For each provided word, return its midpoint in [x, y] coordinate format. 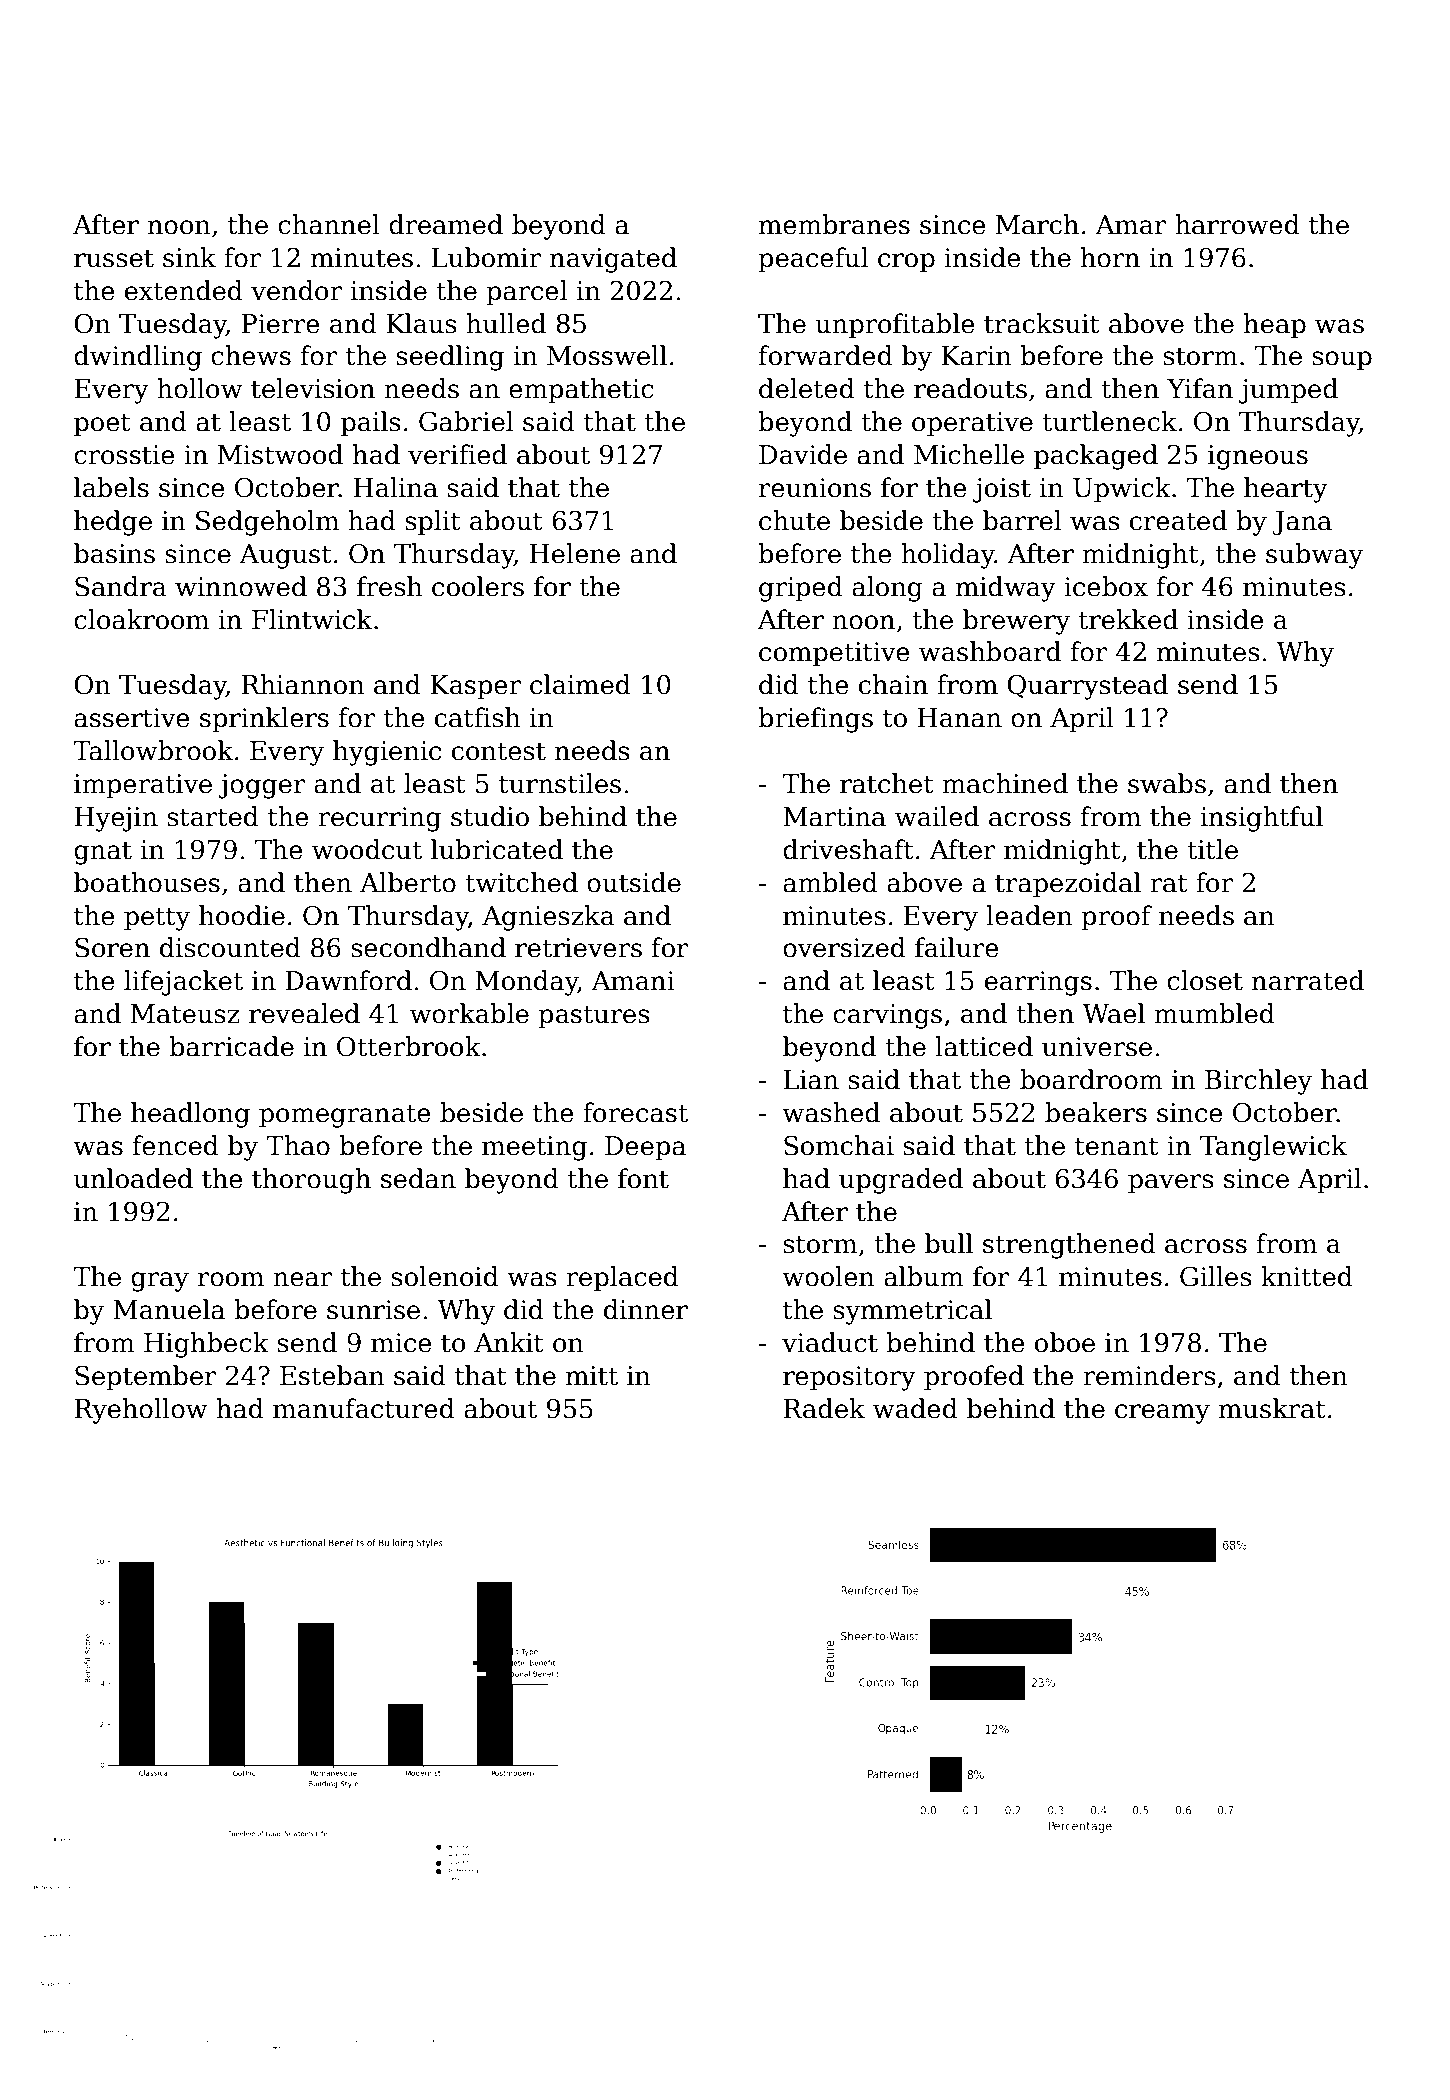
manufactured [364, 1408]
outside [634, 882]
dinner [646, 1309]
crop [906, 263]
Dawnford [348, 980]
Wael [1113, 1013]
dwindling [138, 358]
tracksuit [1042, 323]
